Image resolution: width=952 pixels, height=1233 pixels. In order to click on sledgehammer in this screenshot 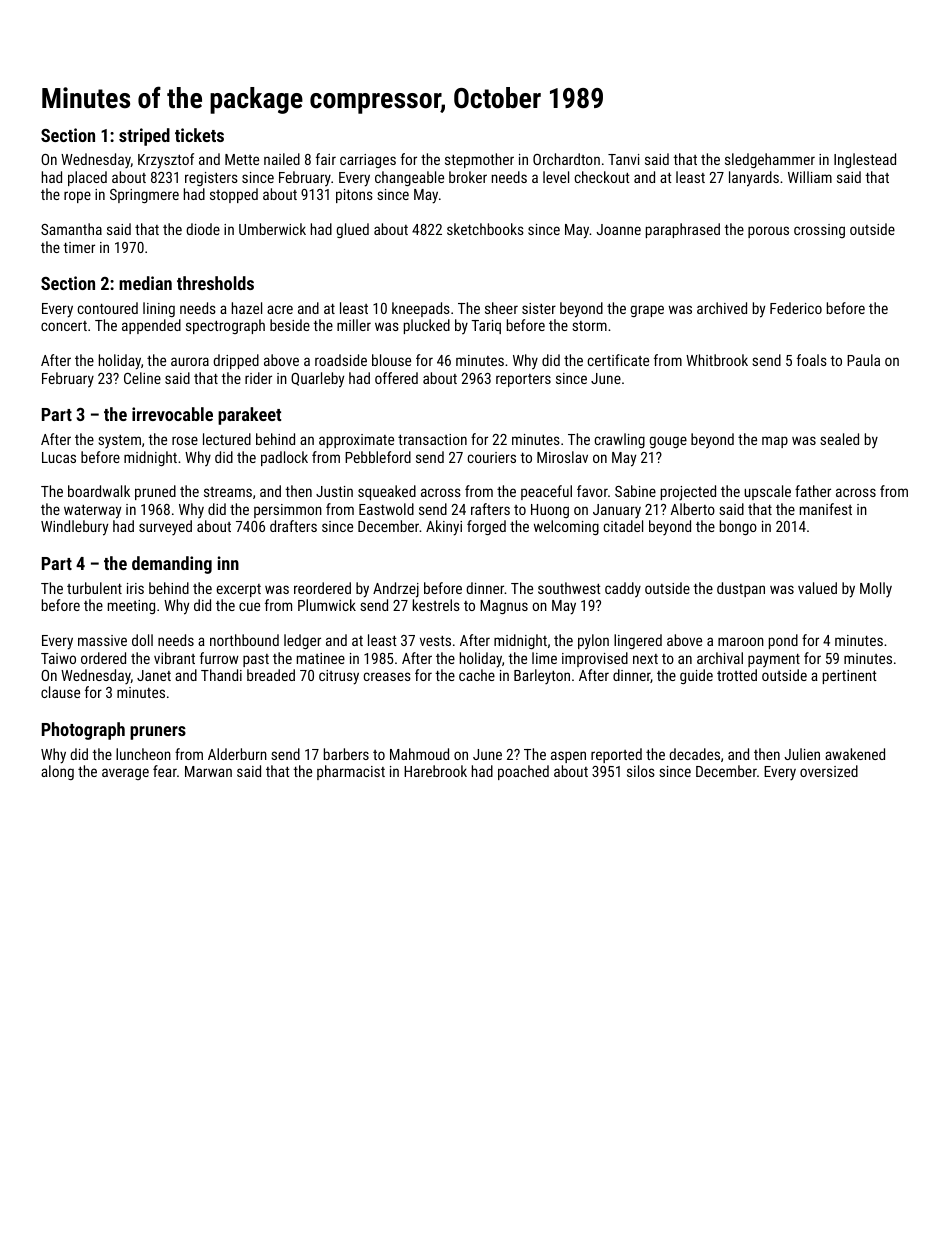, I will do `click(770, 160)`.
